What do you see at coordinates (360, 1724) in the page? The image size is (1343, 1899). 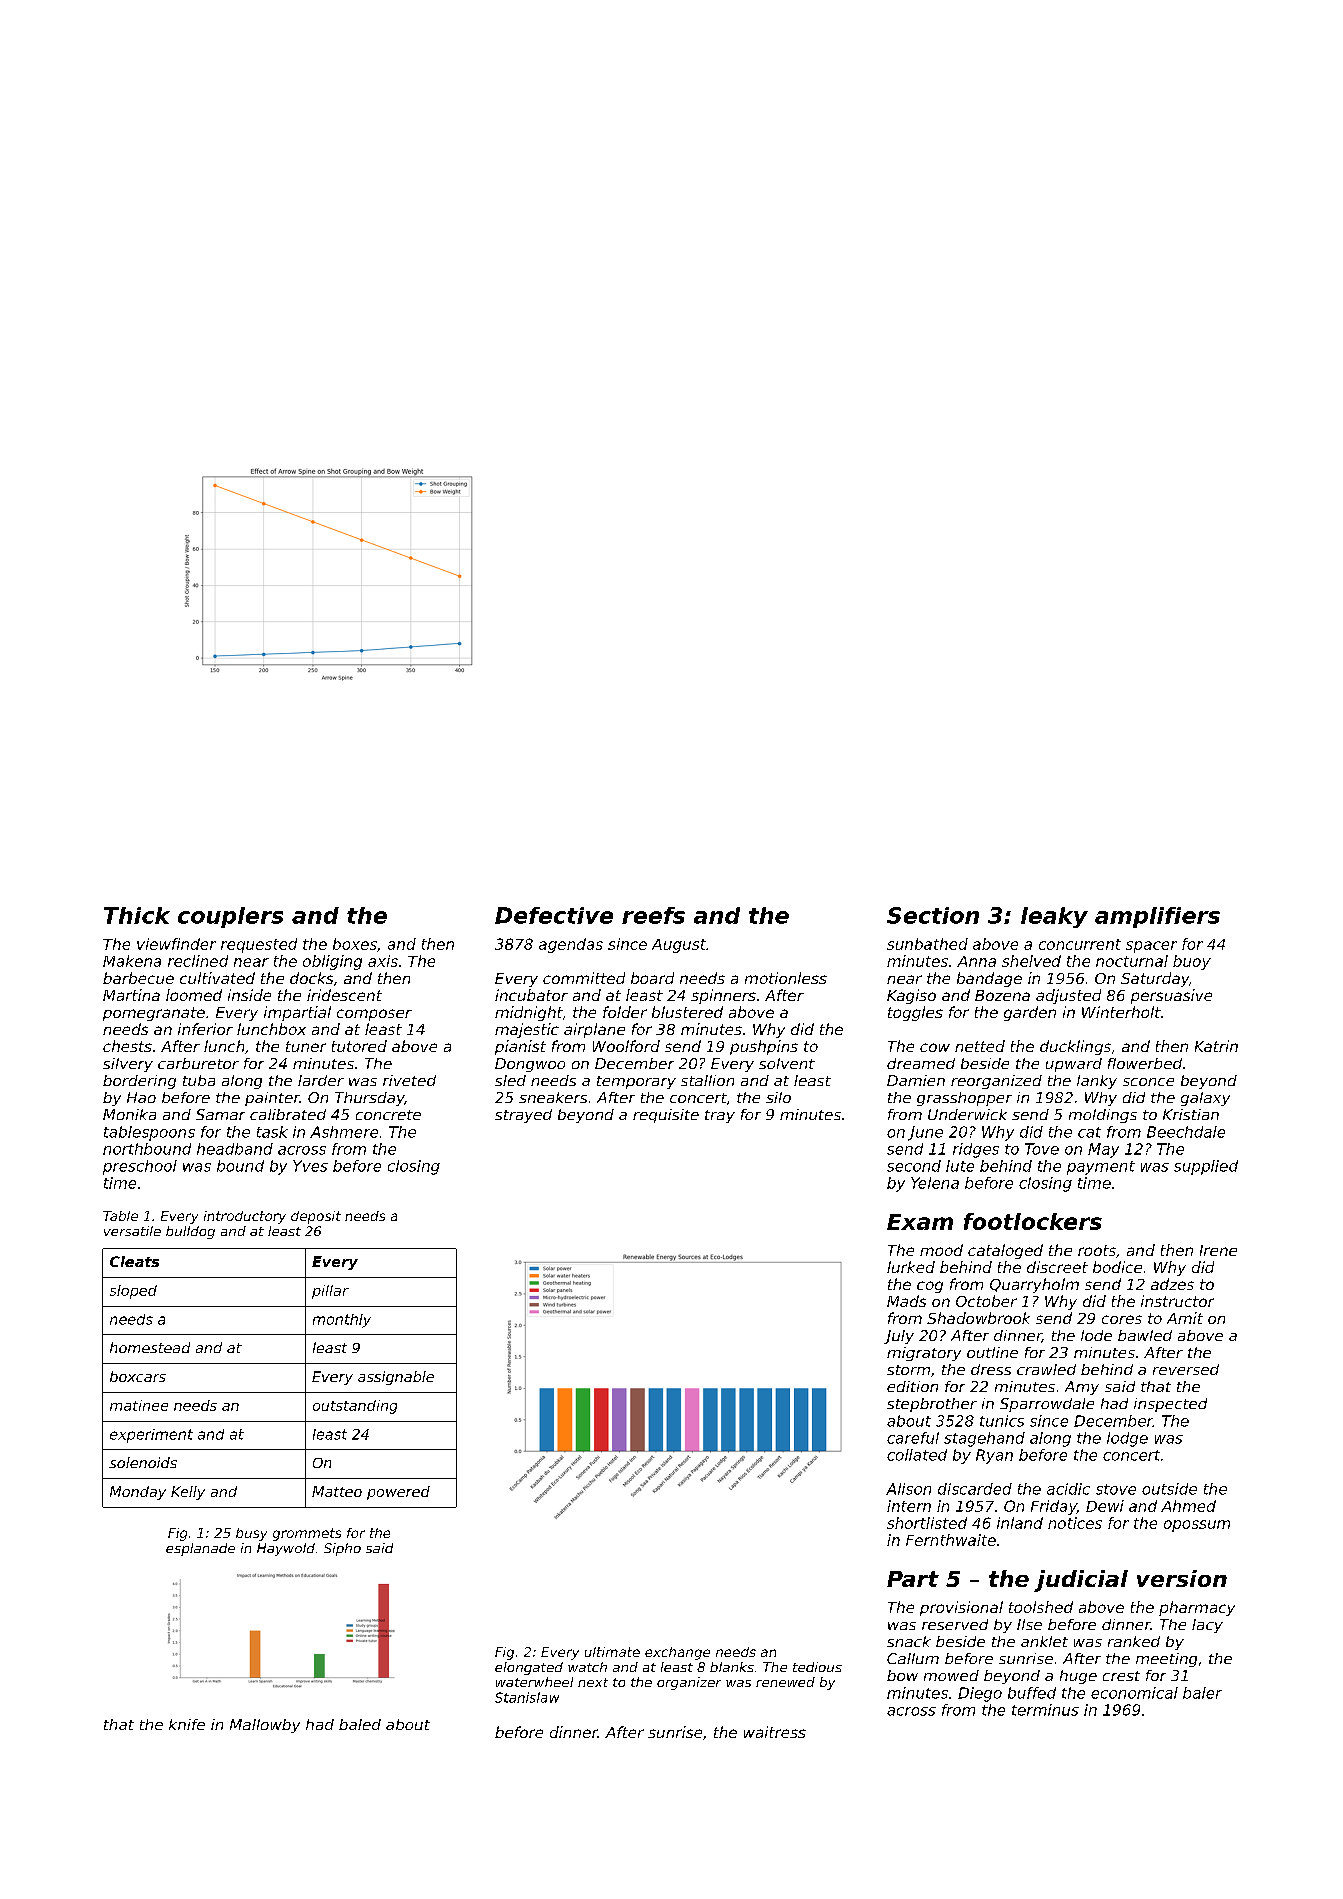 I see `baled` at bounding box center [360, 1724].
